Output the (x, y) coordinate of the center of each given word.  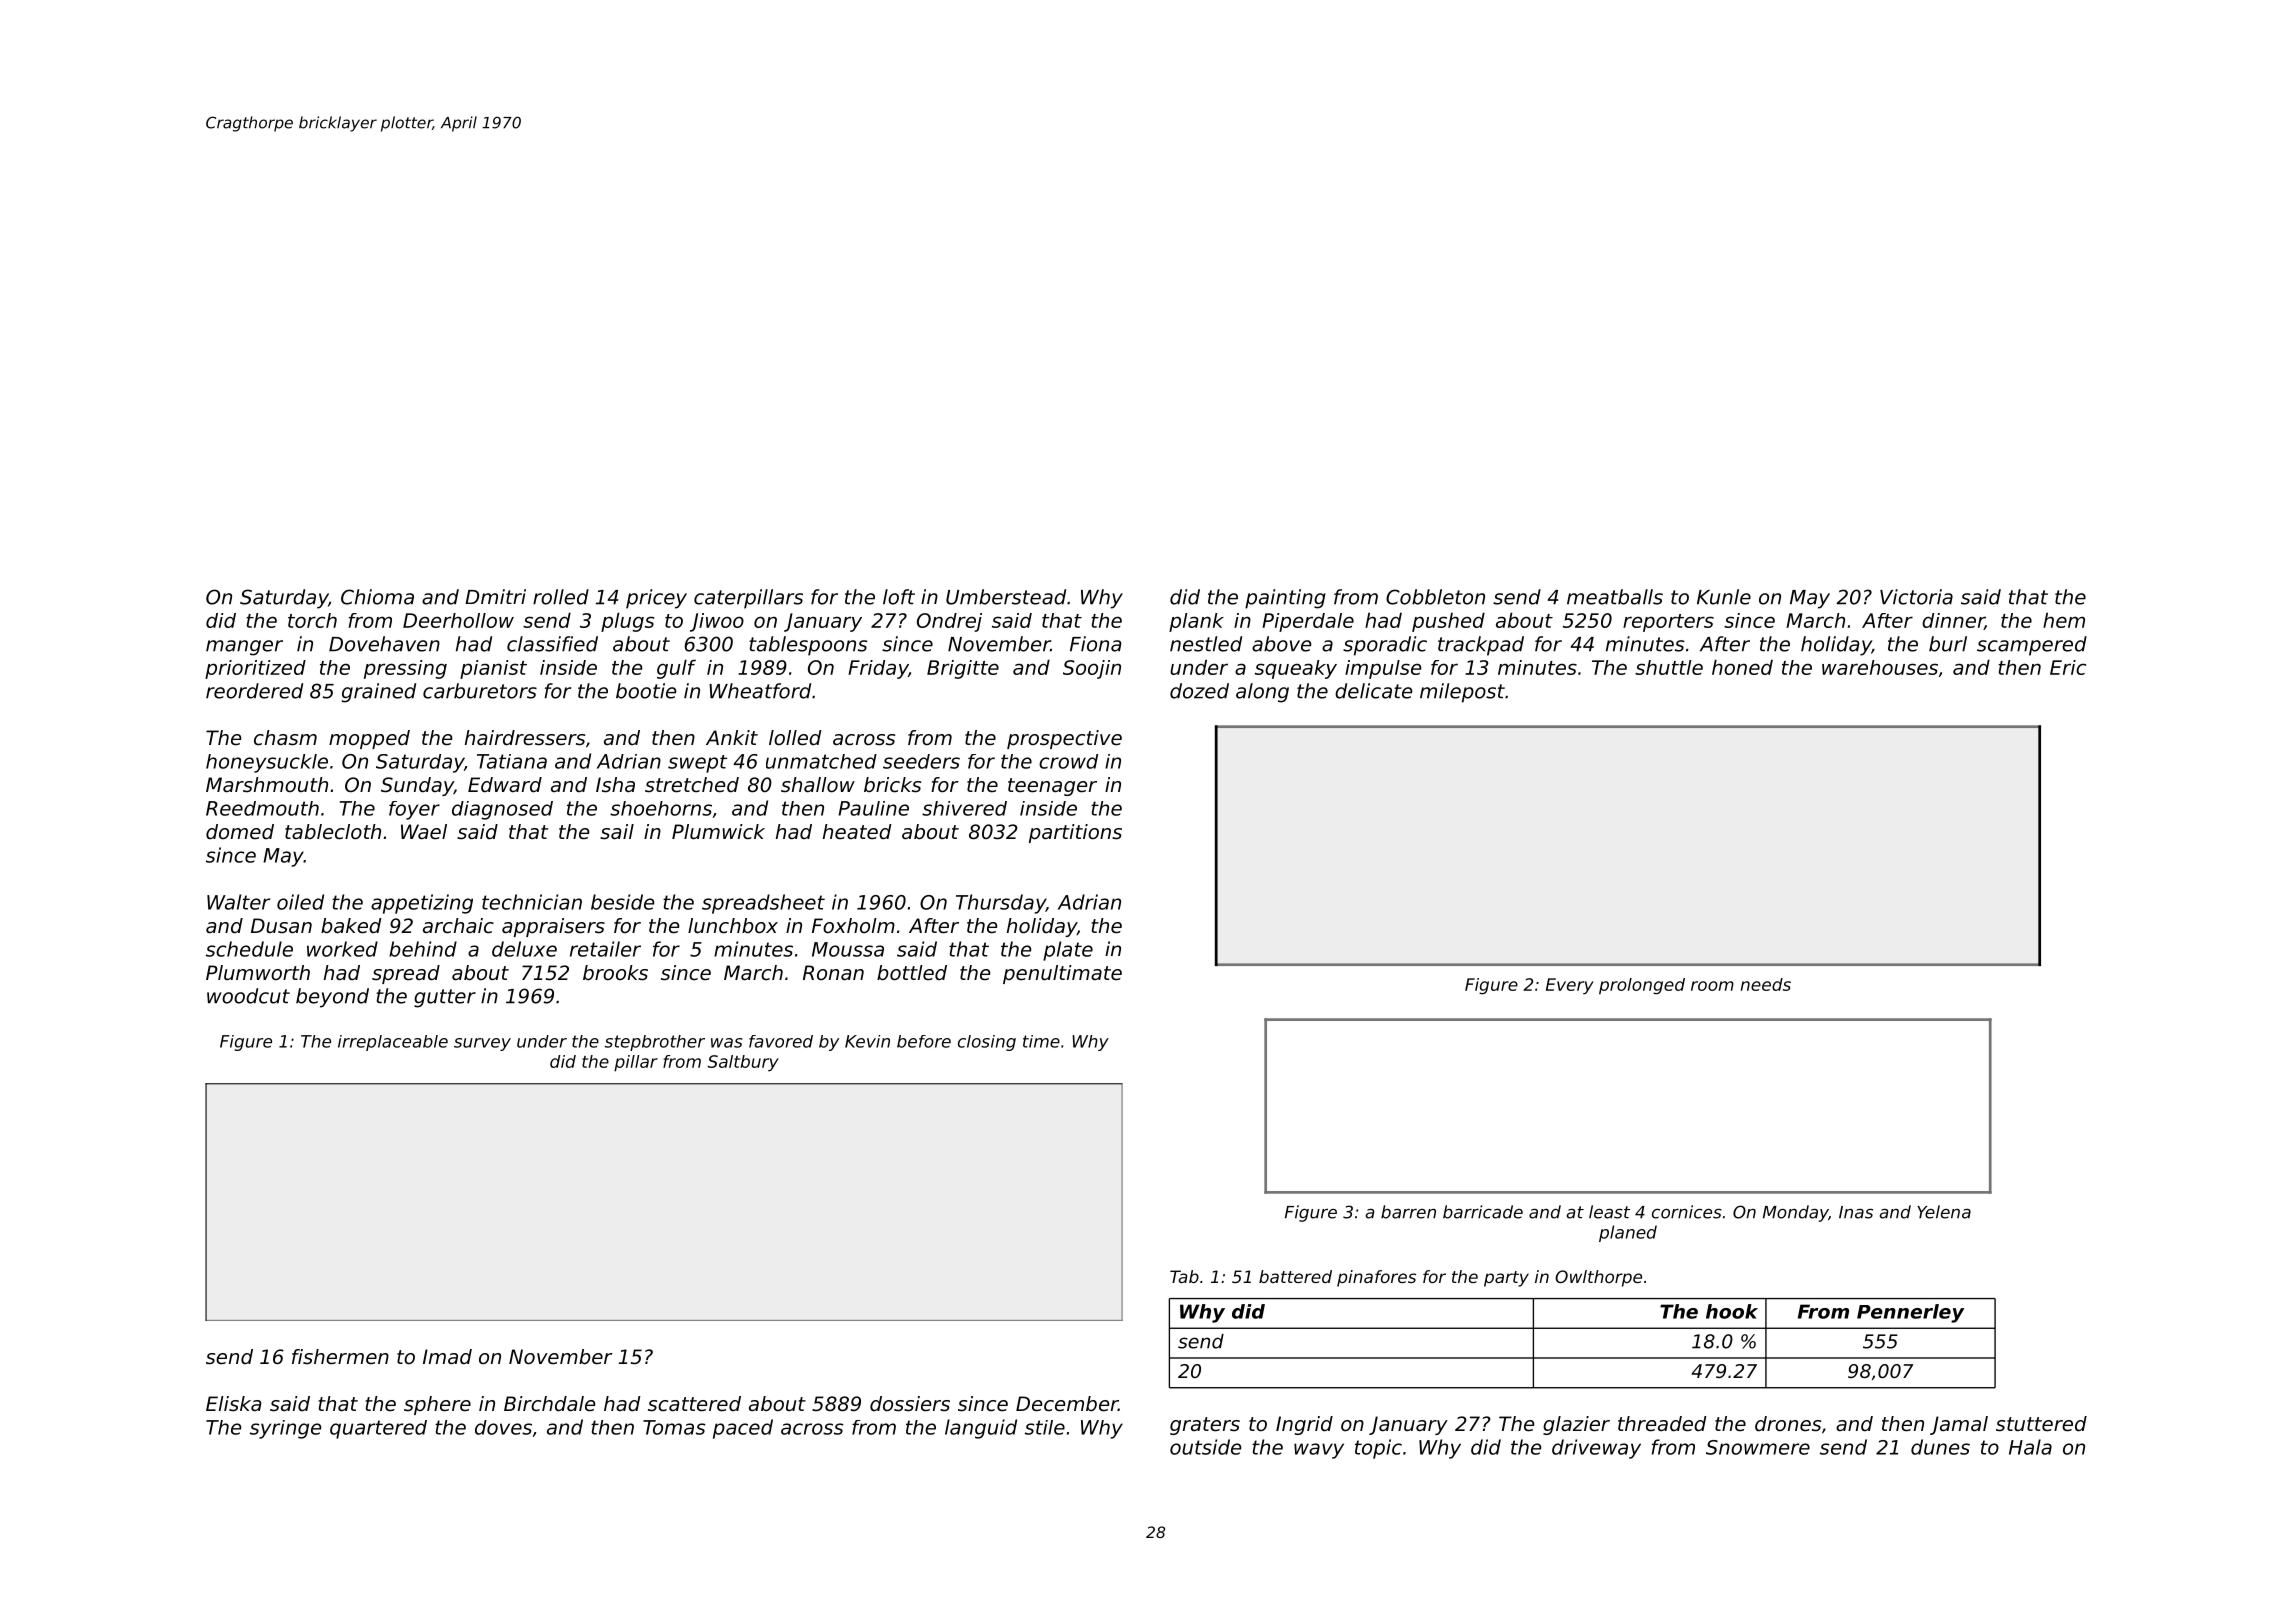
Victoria (1916, 597)
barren (1408, 1212)
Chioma (377, 597)
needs (1765, 984)
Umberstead (1006, 597)
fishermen (340, 1357)
